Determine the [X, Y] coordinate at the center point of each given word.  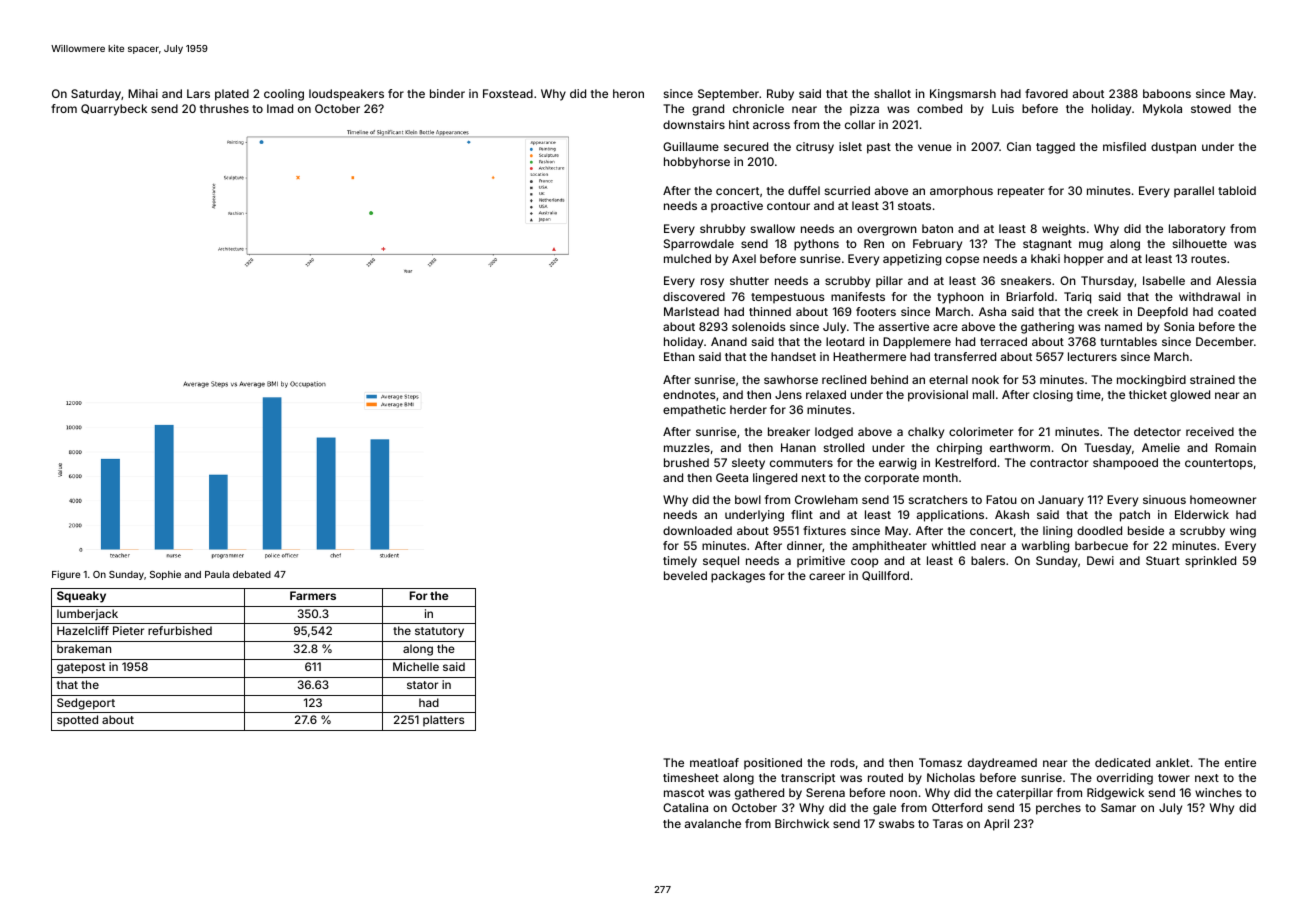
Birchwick [802, 823]
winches [1218, 792]
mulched [687, 258]
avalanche [713, 823]
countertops [1219, 464]
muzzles [687, 447]
